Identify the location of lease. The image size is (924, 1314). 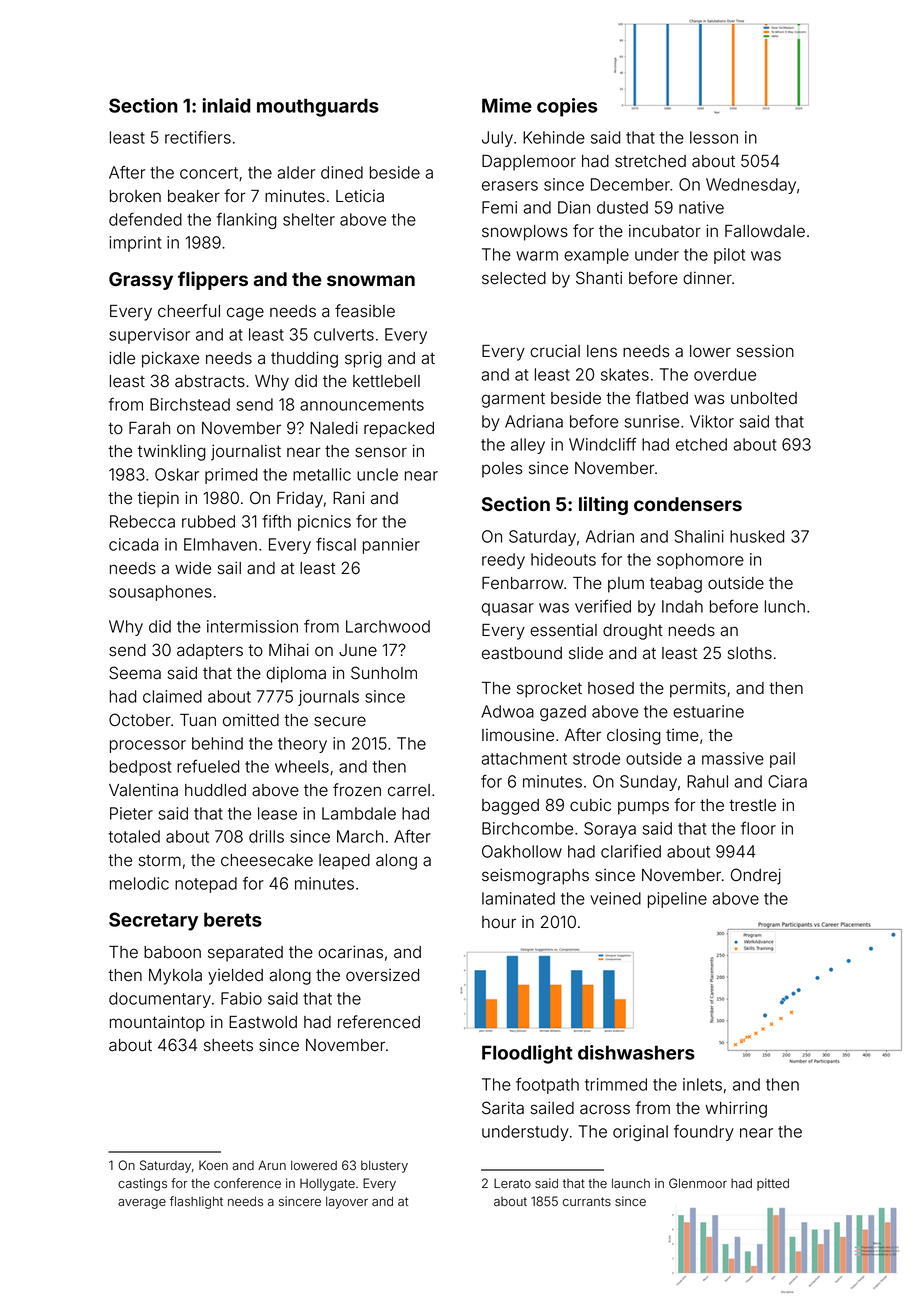
(277, 813).
